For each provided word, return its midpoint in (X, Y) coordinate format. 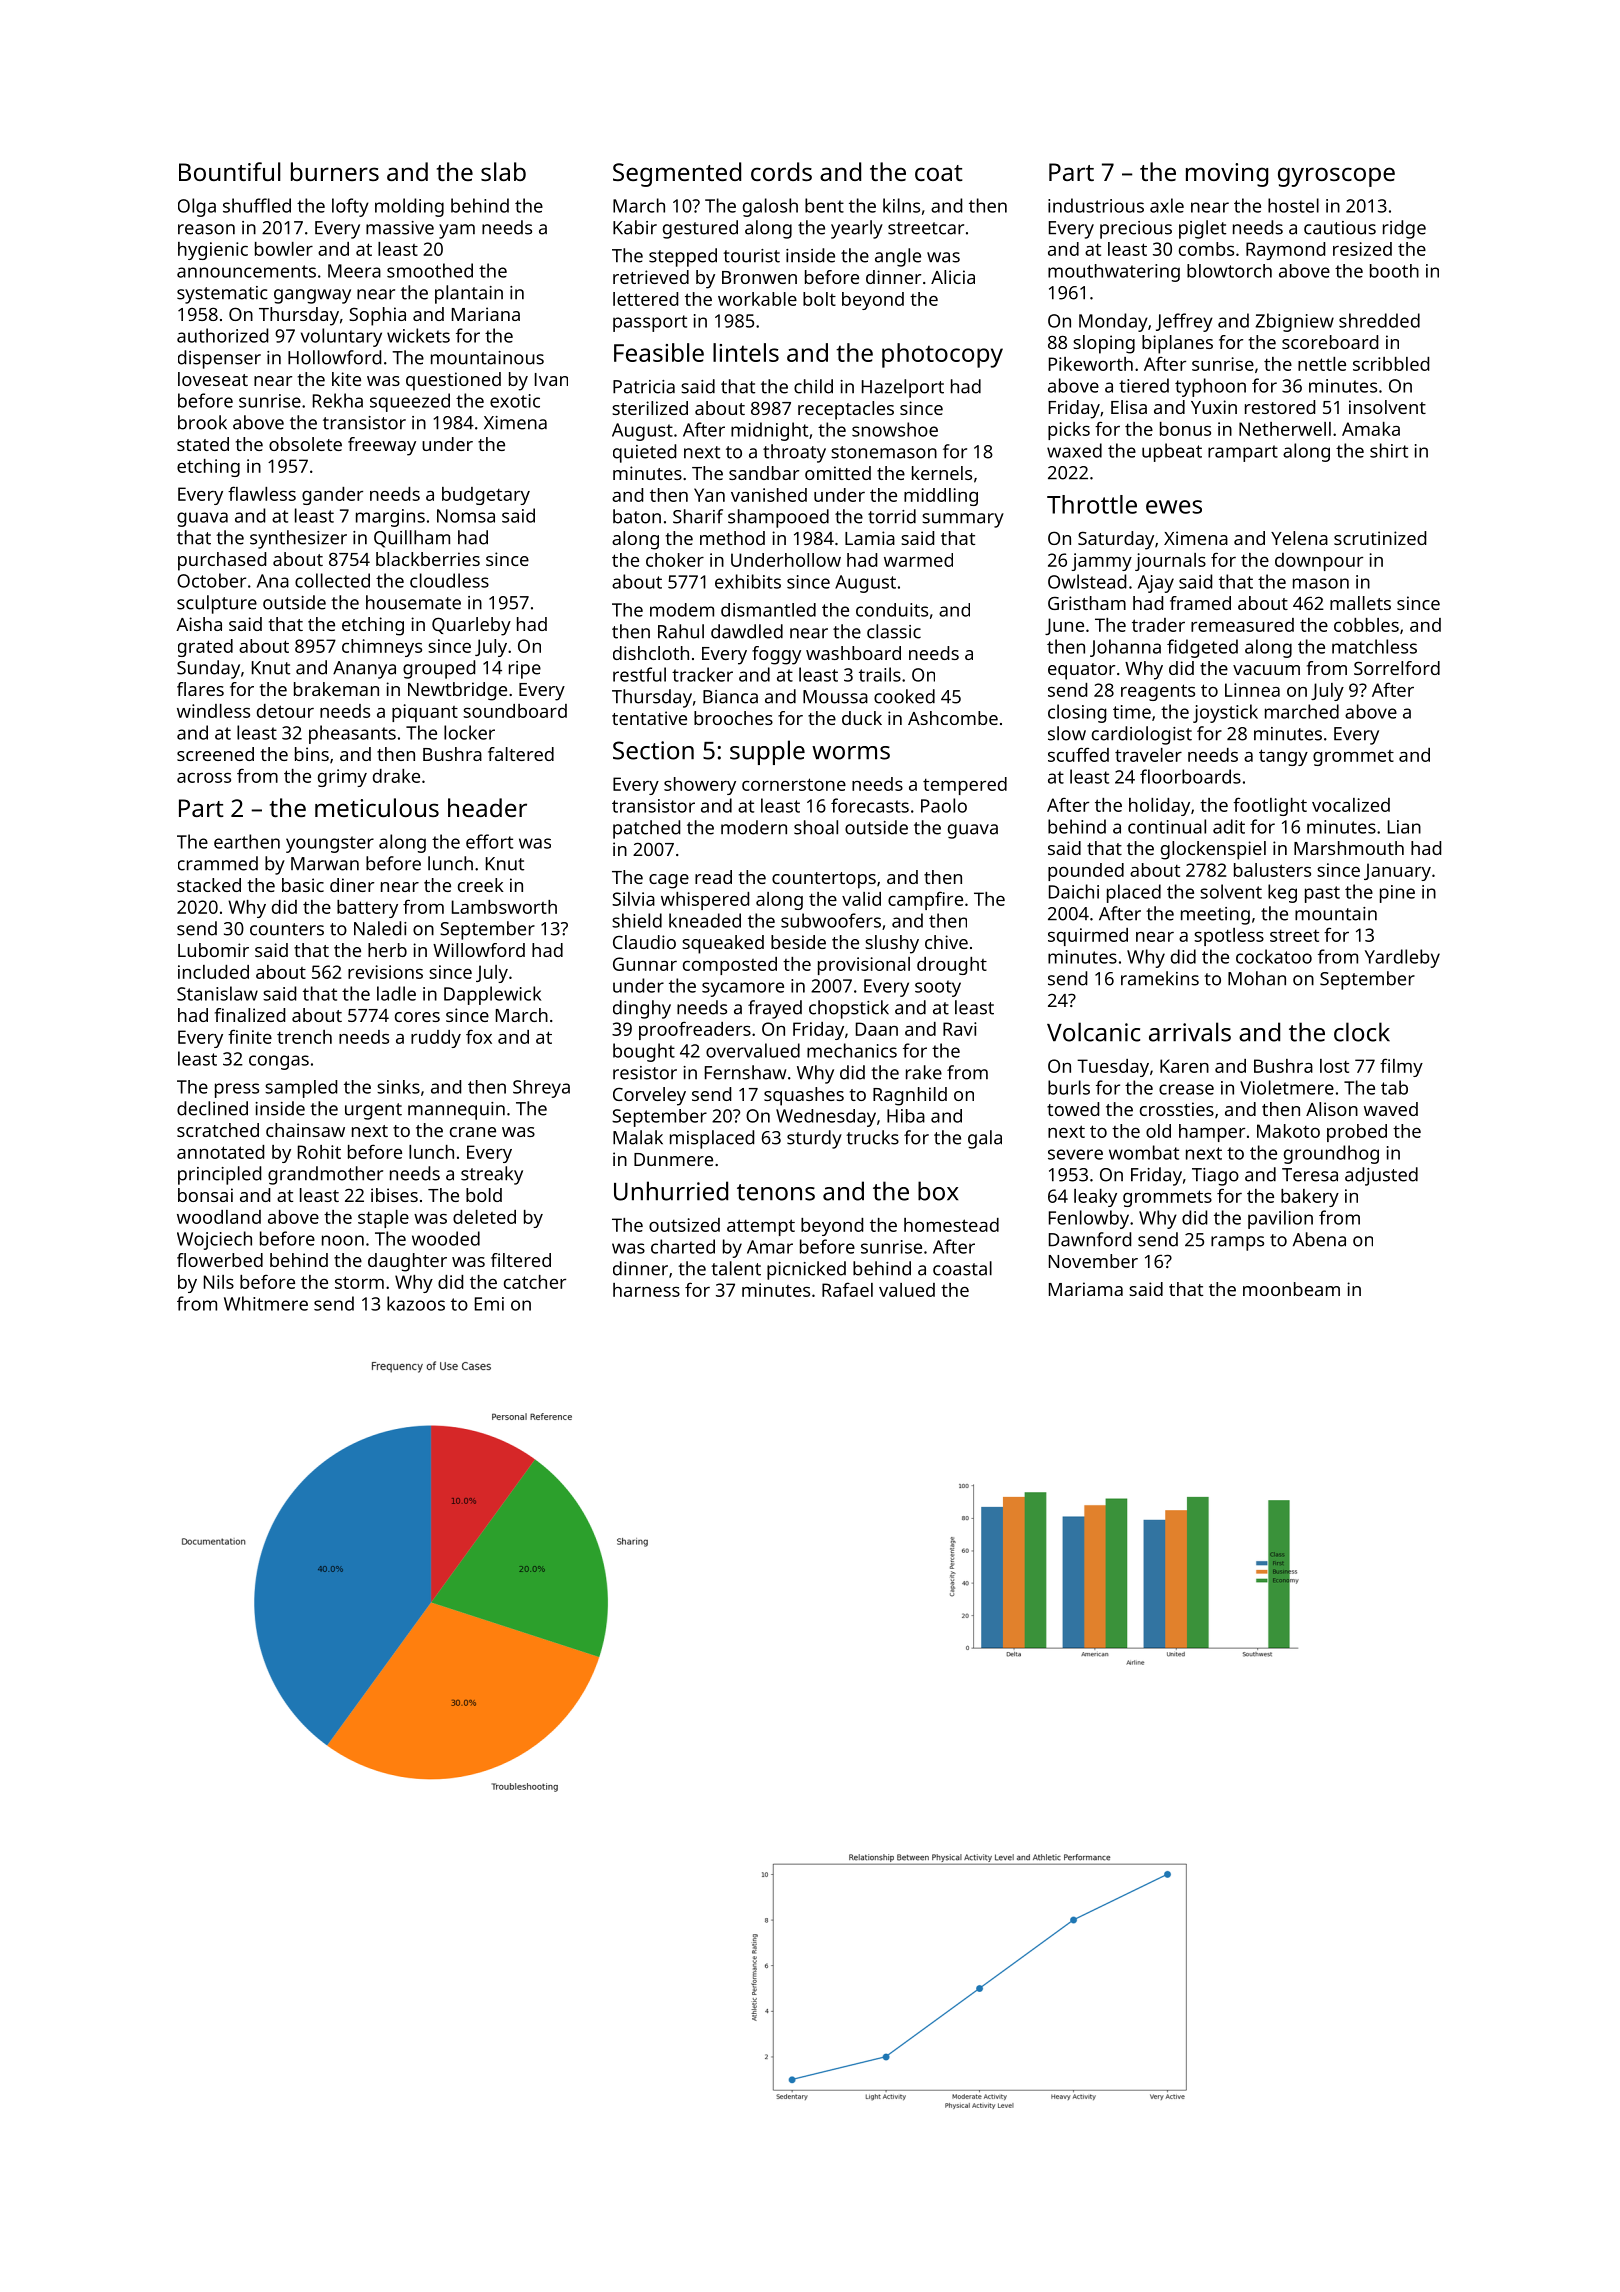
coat (939, 173)
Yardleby (1402, 958)
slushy (892, 944)
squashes (804, 1096)
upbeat (1172, 452)
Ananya (364, 670)
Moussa (835, 697)
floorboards (1190, 776)
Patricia (644, 387)
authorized (222, 335)
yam (457, 231)
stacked (209, 885)
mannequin (456, 1111)
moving (1227, 175)
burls (1069, 1087)
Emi (489, 1304)
